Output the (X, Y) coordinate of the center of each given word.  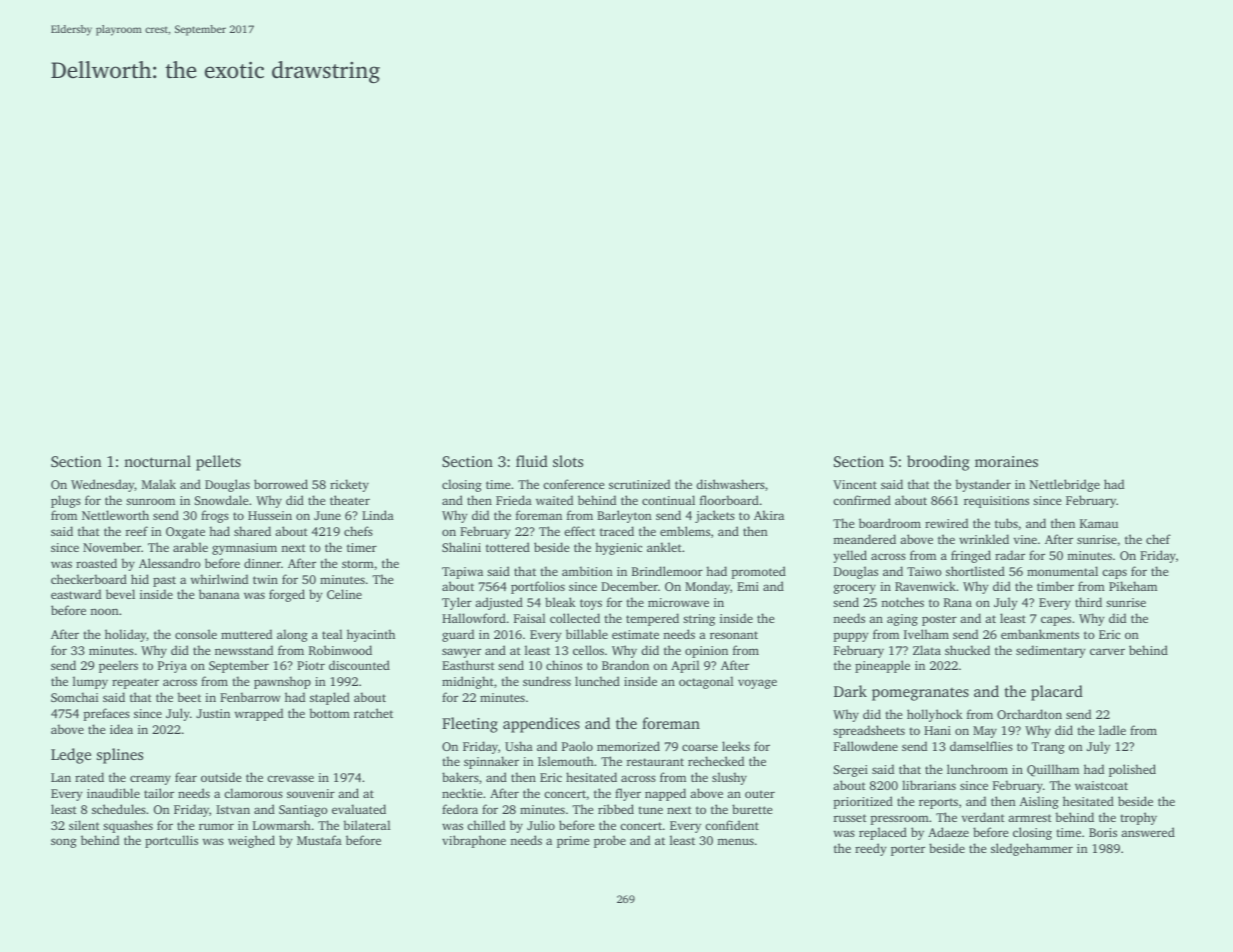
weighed (251, 841)
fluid (532, 461)
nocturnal (157, 461)
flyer (628, 794)
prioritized (863, 802)
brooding (938, 463)
